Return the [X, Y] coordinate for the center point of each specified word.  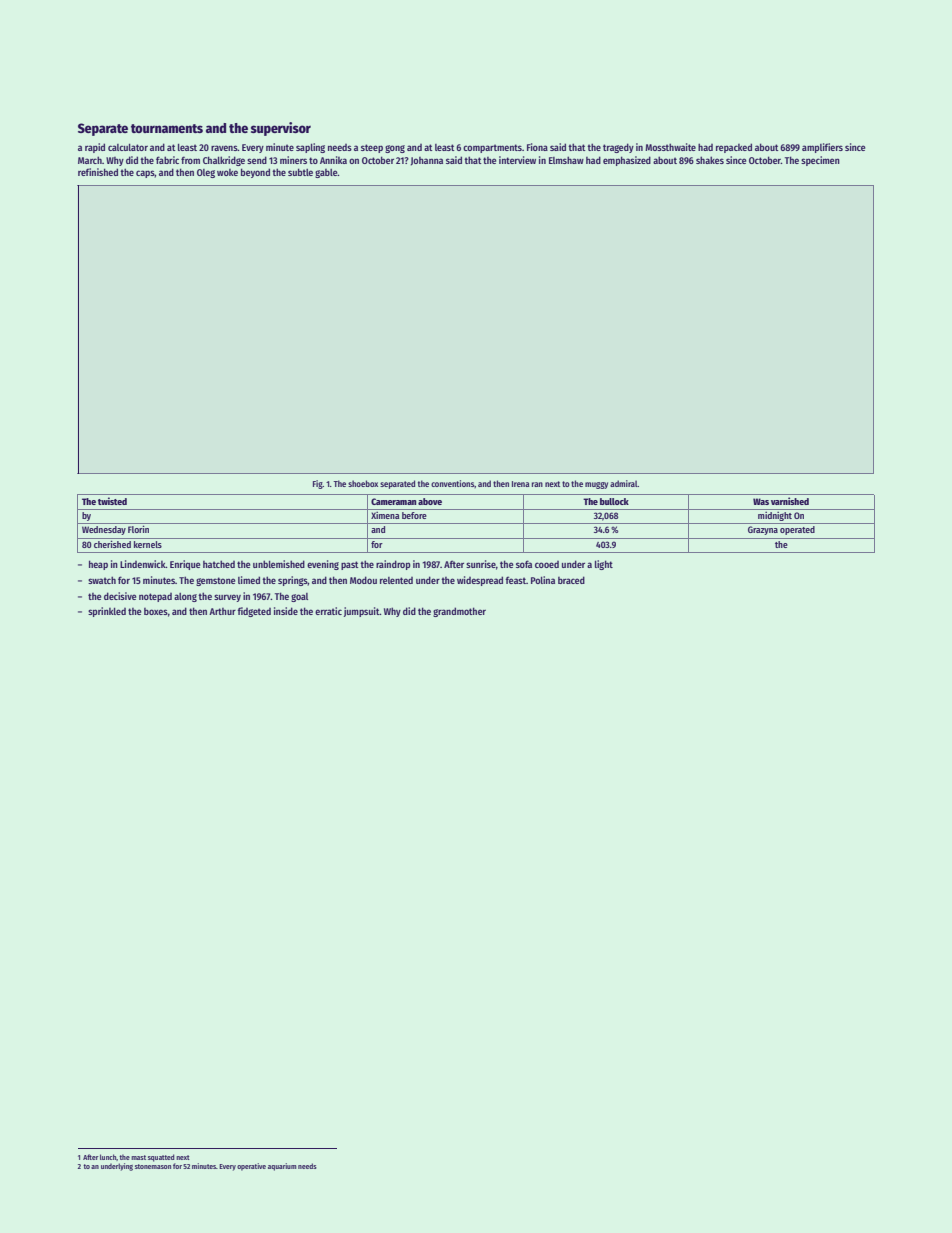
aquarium [282, 1167]
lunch [108, 1157]
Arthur [222, 611]
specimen [820, 161]
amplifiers [822, 148]
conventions [452, 483]
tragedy [618, 148]
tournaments [167, 128]
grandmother [459, 612]
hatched [219, 564]
